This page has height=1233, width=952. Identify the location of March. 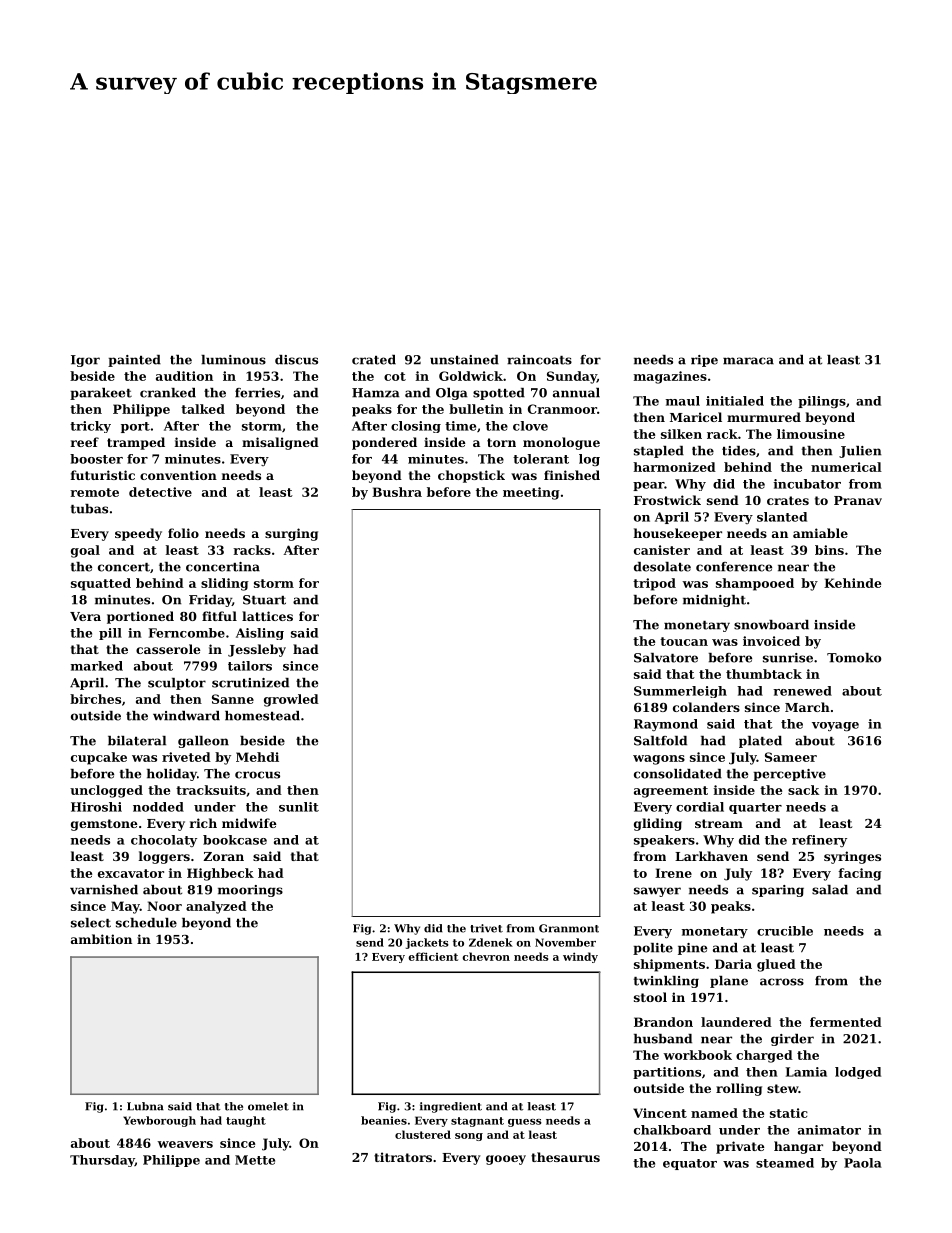
(807, 707).
